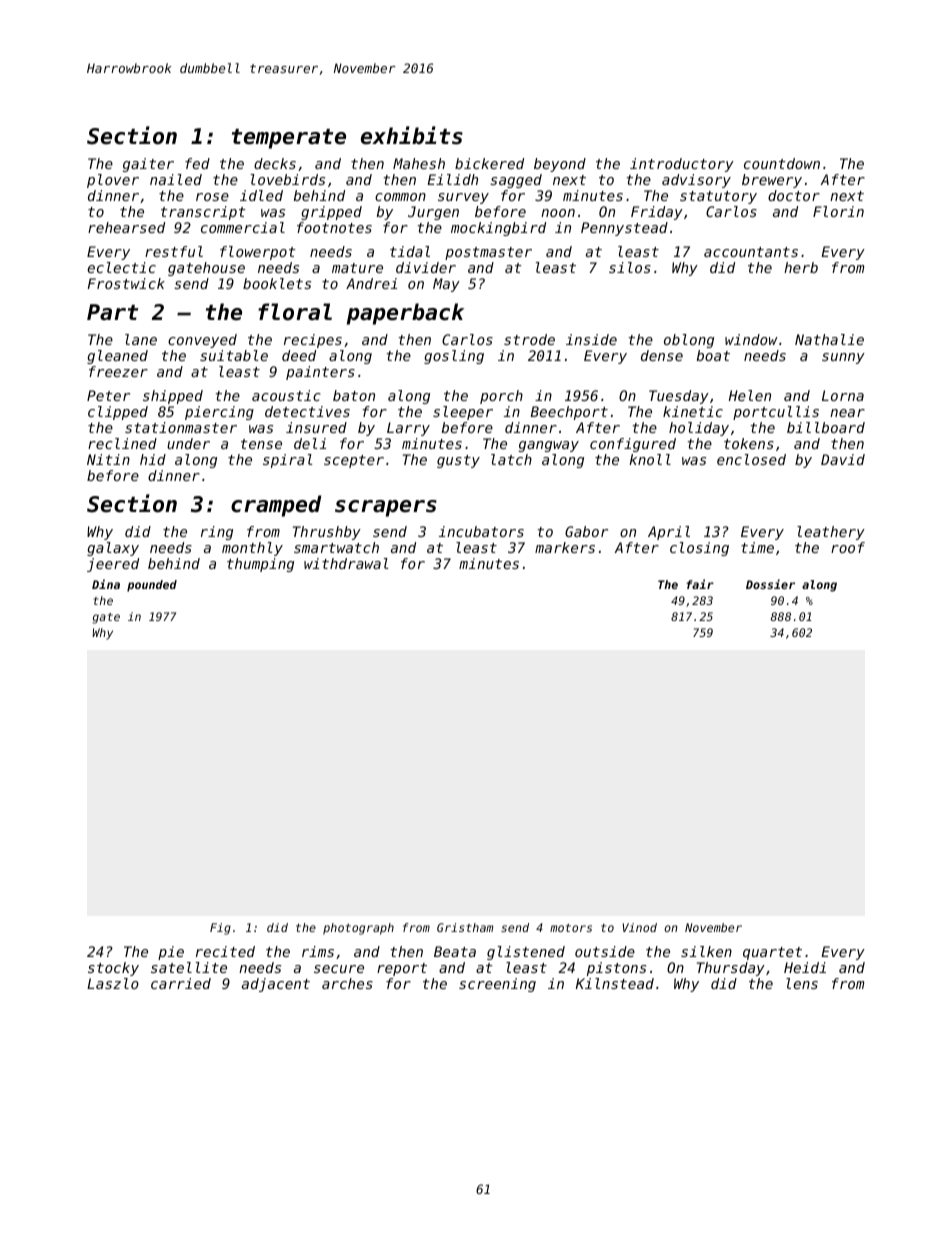 The height and width of the screenshot is (1233, 952). What do you see at coordinates (751, 252) in the screenshot?
I see `accountants` at bounding box center [751, 252].
